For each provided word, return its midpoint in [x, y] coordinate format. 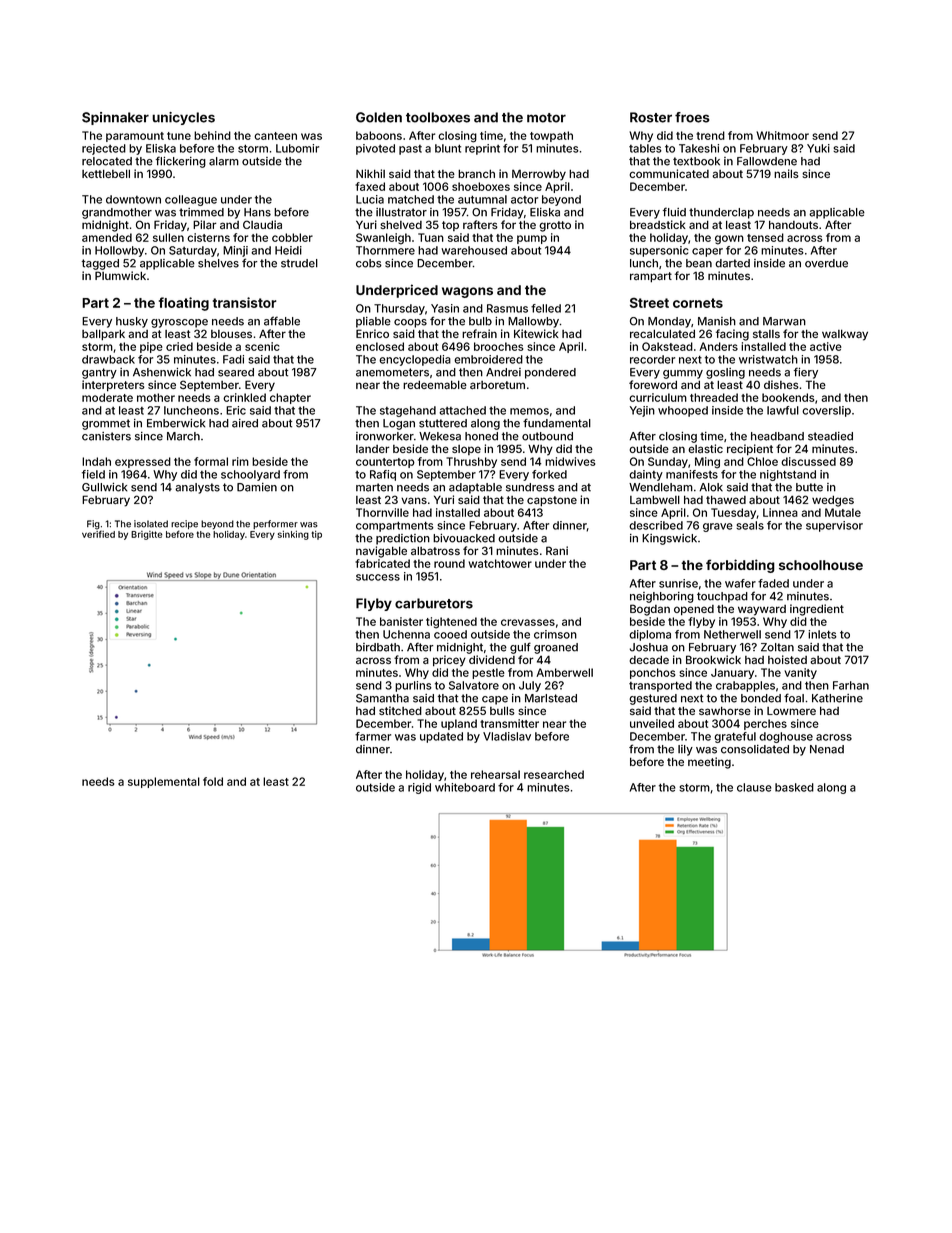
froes [692, 117]
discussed [808, 461]
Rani [557, 550]
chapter [290, 398]
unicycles [183, 118]
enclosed [380, 346]
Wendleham [661, 487]
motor [546, 118]
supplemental [164, 782]
